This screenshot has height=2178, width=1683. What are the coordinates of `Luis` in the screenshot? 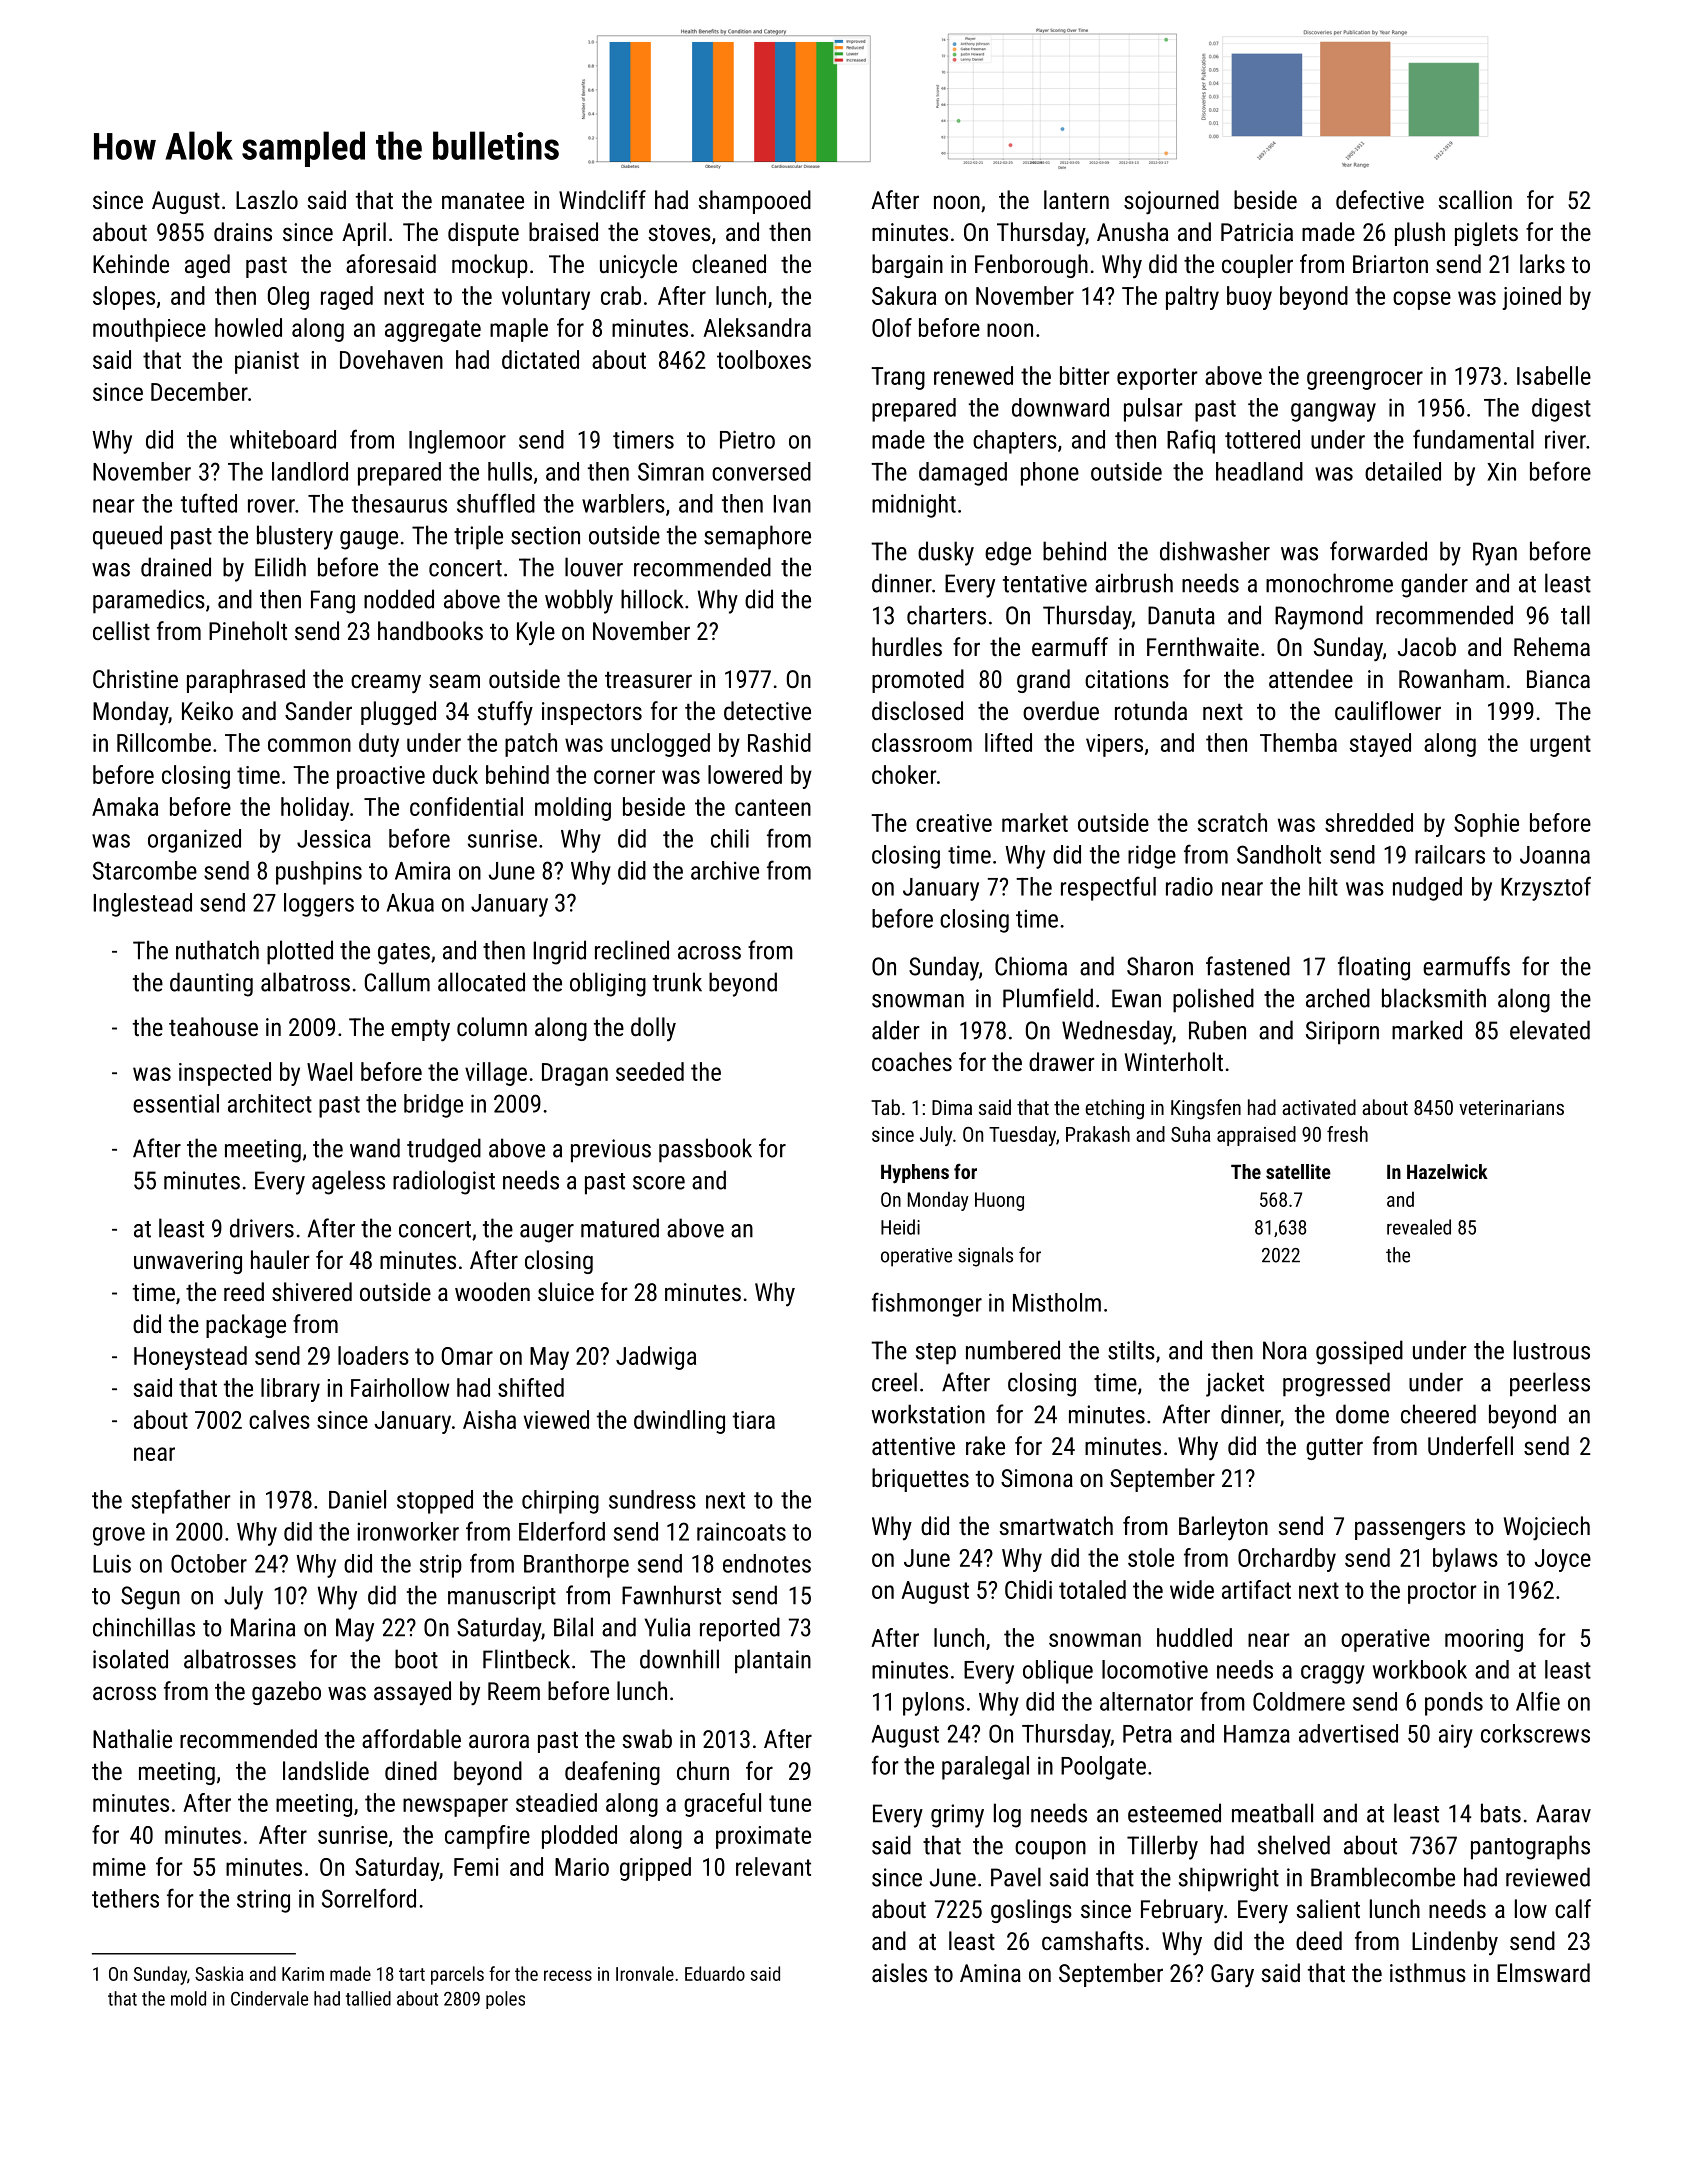 It's located at (112, 1563).
